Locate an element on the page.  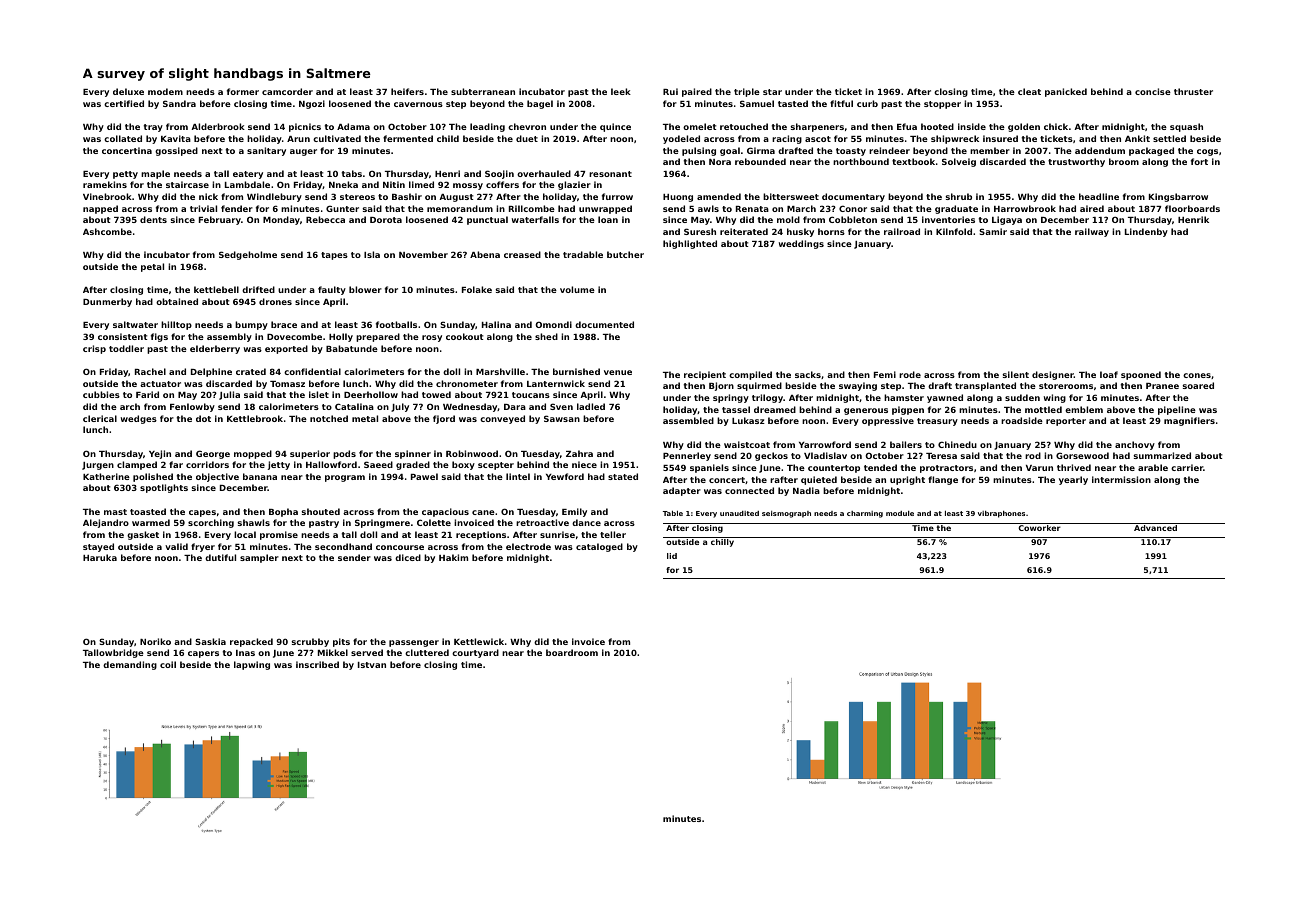
courtyard is located at coordinates (475, 653).
